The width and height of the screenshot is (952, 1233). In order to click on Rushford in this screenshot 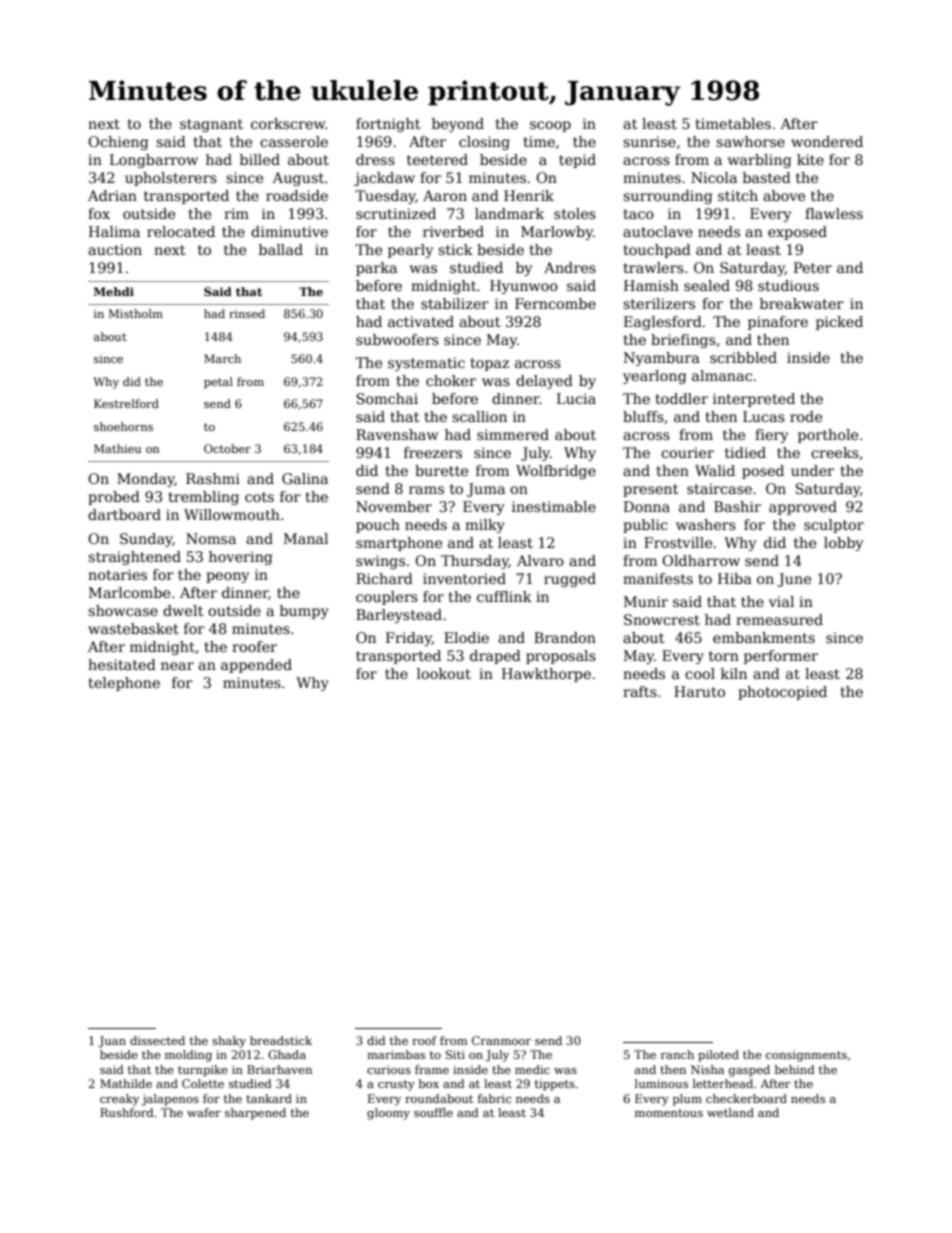, I will do `click(127, 1112)`.
